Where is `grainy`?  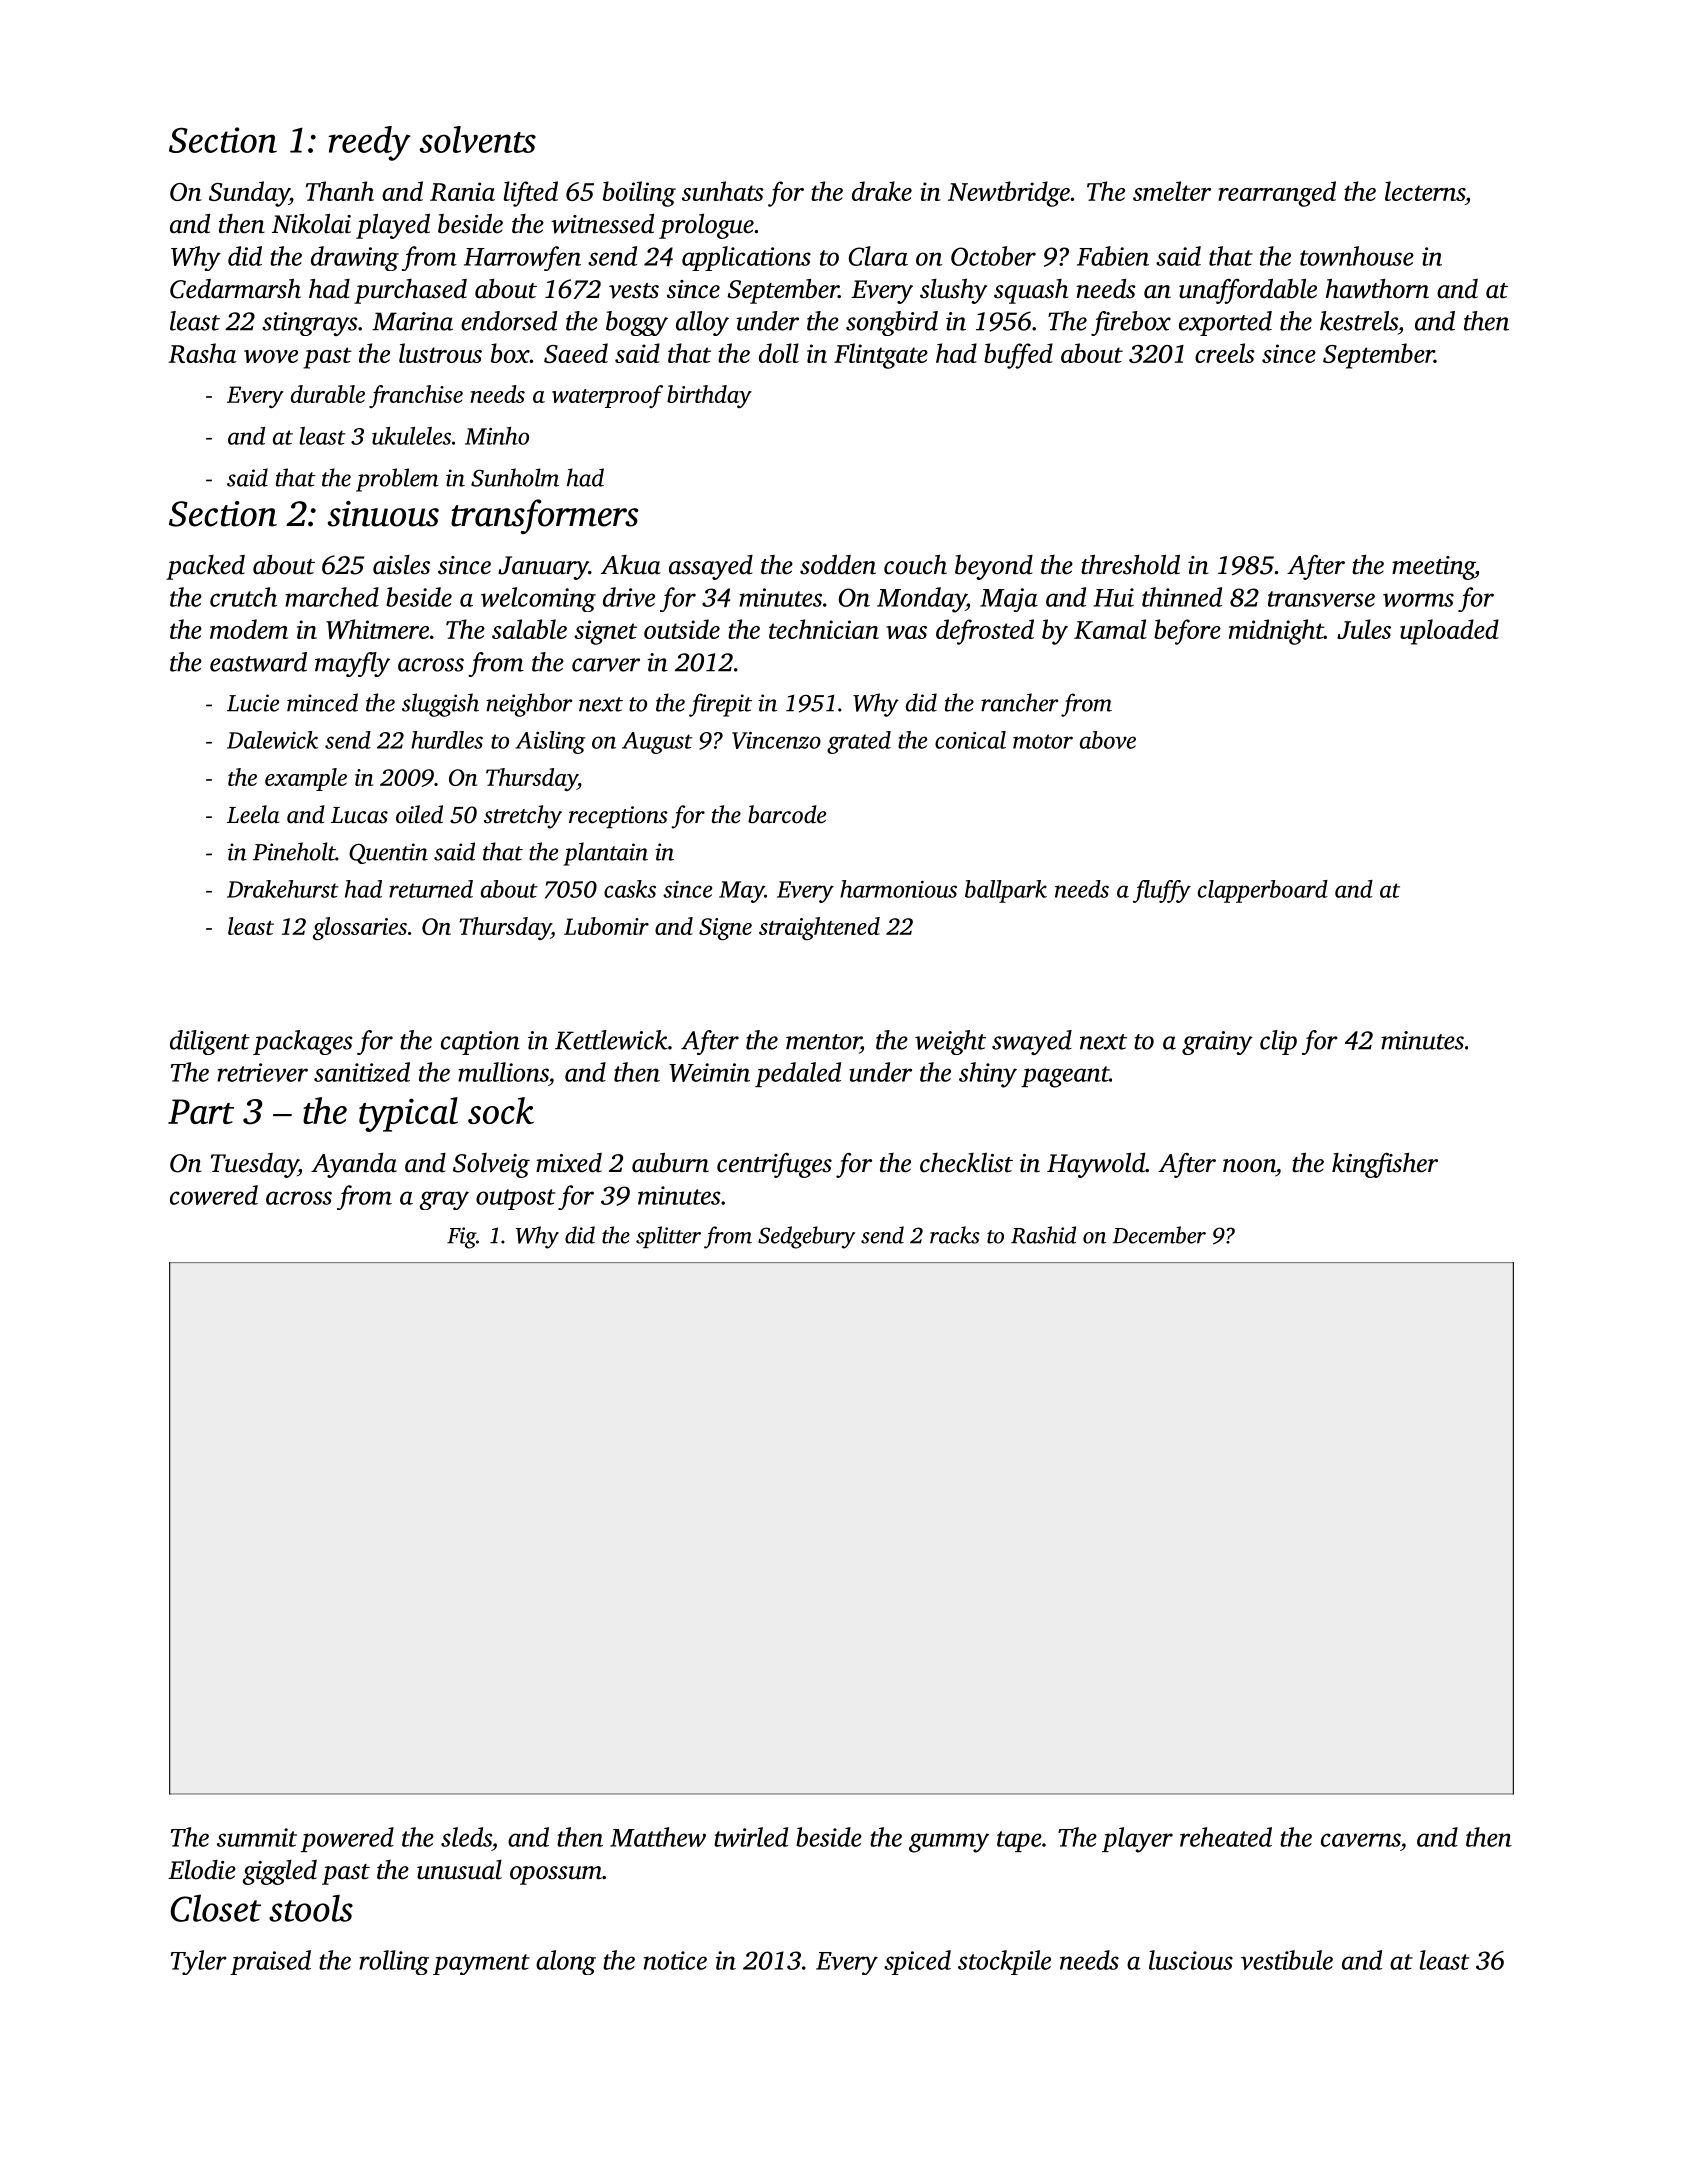
grainy is located at coordinates (1217, 1043).
